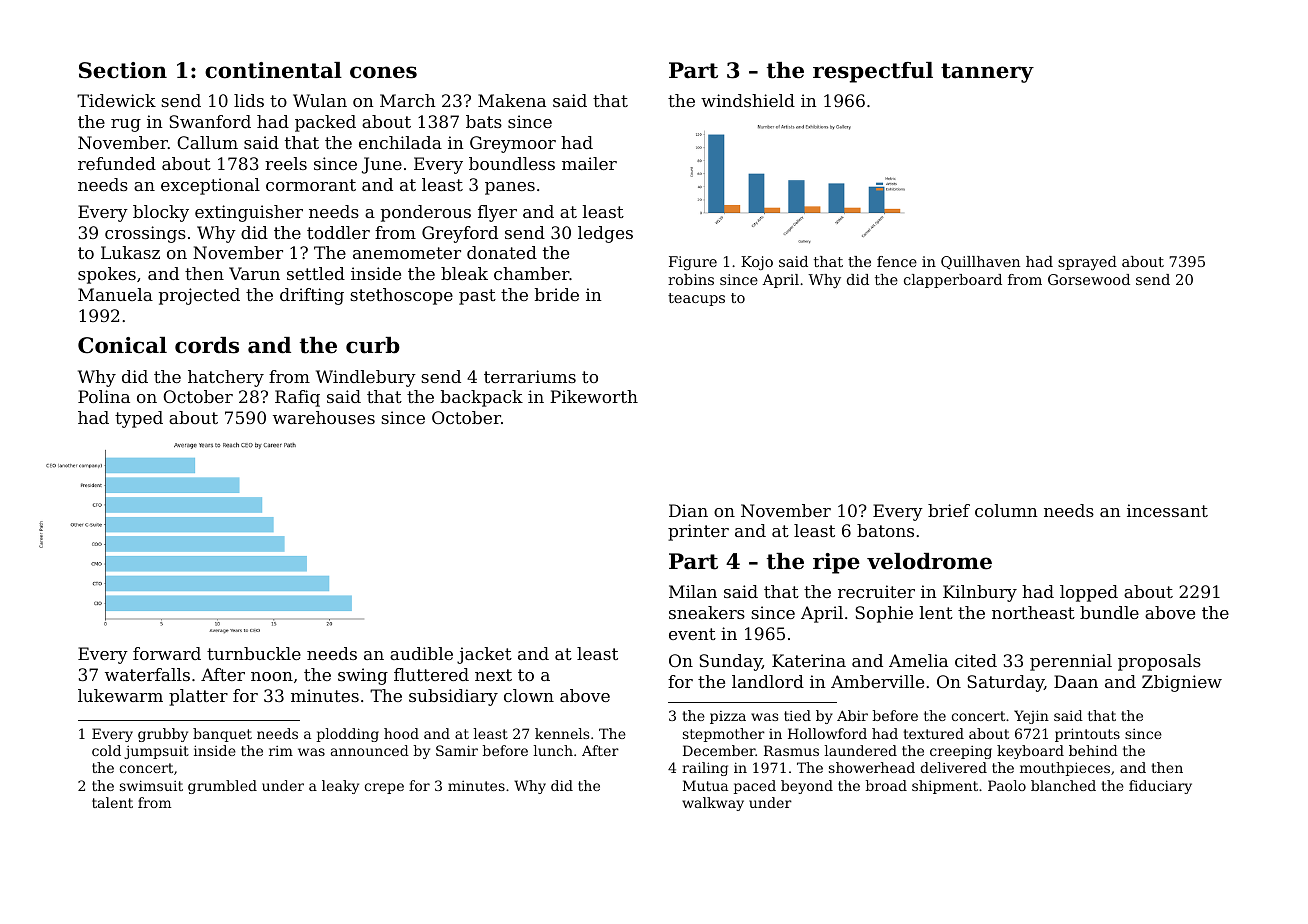 This image has height=924, width=1308. I want to click on tannery, so click(987, 73).
